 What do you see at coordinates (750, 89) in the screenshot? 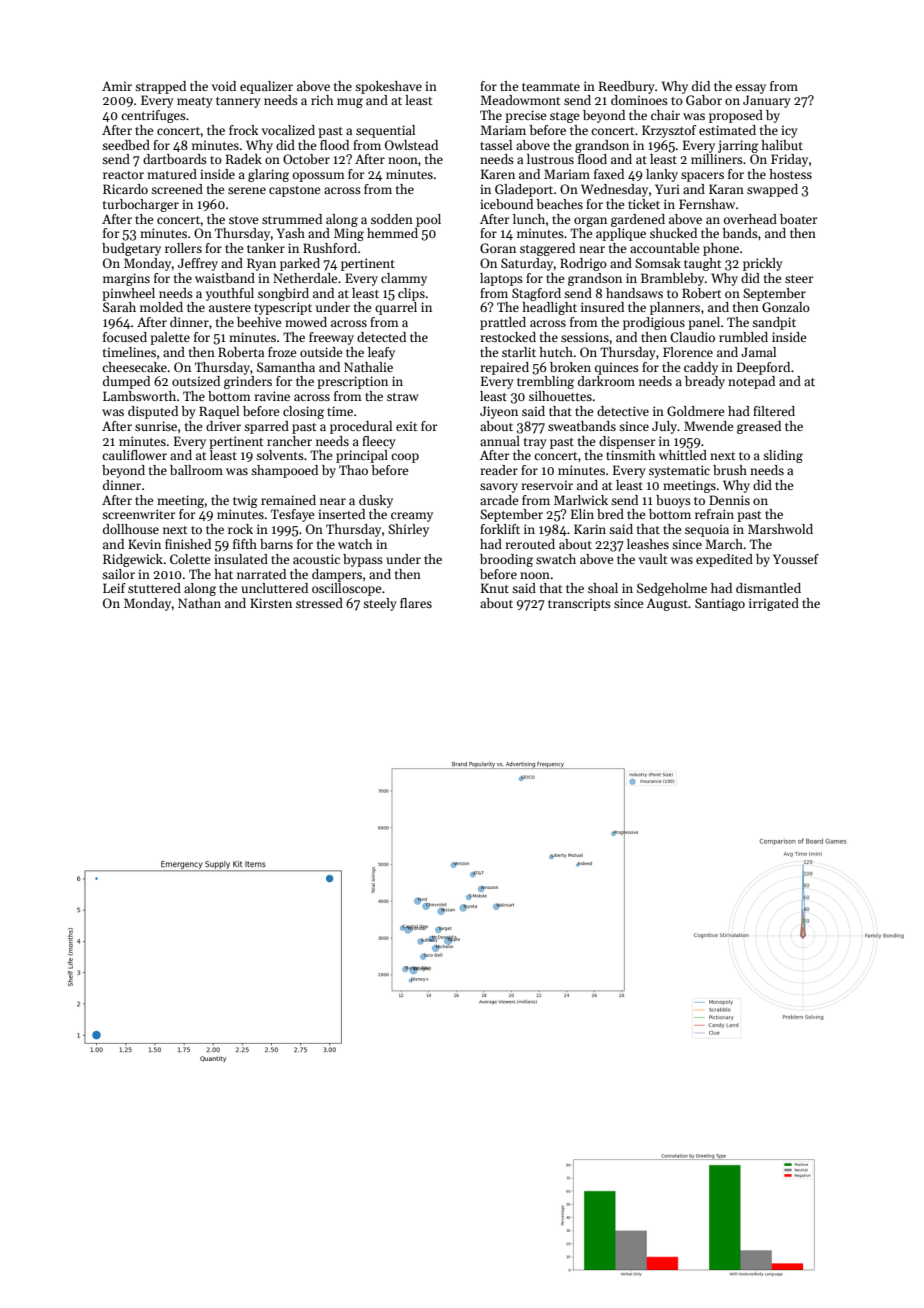
I see `essay` at bounding box center [750, 89].
